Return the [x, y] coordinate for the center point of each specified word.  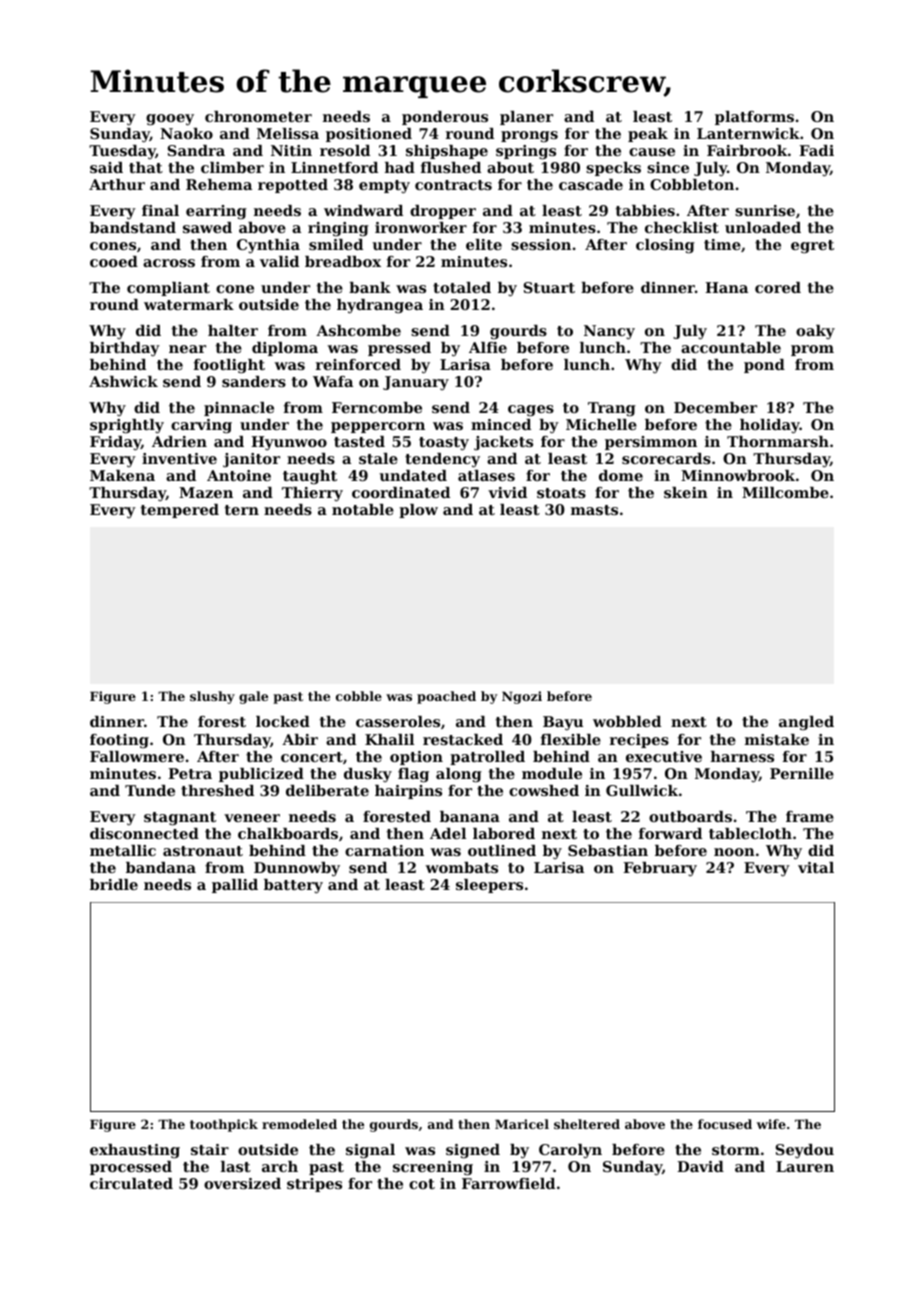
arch [280, 1166]
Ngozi [522, 697]
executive [664, 756]
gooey [170, 120]
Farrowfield [508, 1183]
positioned [369, 135]
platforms [754, 118]
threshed [217, 790]
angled [806, 723]
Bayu [563, 723]
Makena [122, 475]
